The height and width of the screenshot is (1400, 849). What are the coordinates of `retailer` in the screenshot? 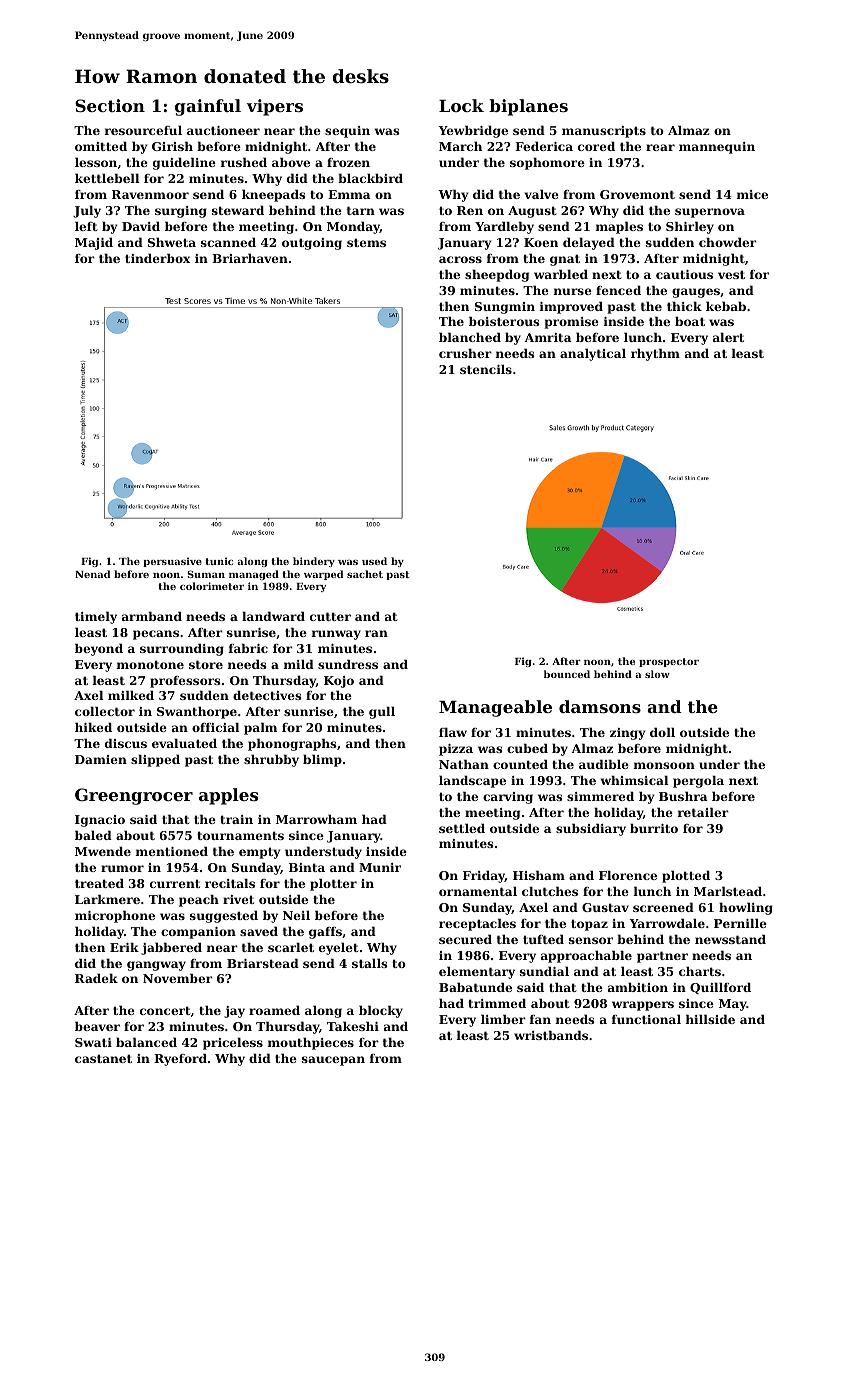 It's located at (703, 812).
